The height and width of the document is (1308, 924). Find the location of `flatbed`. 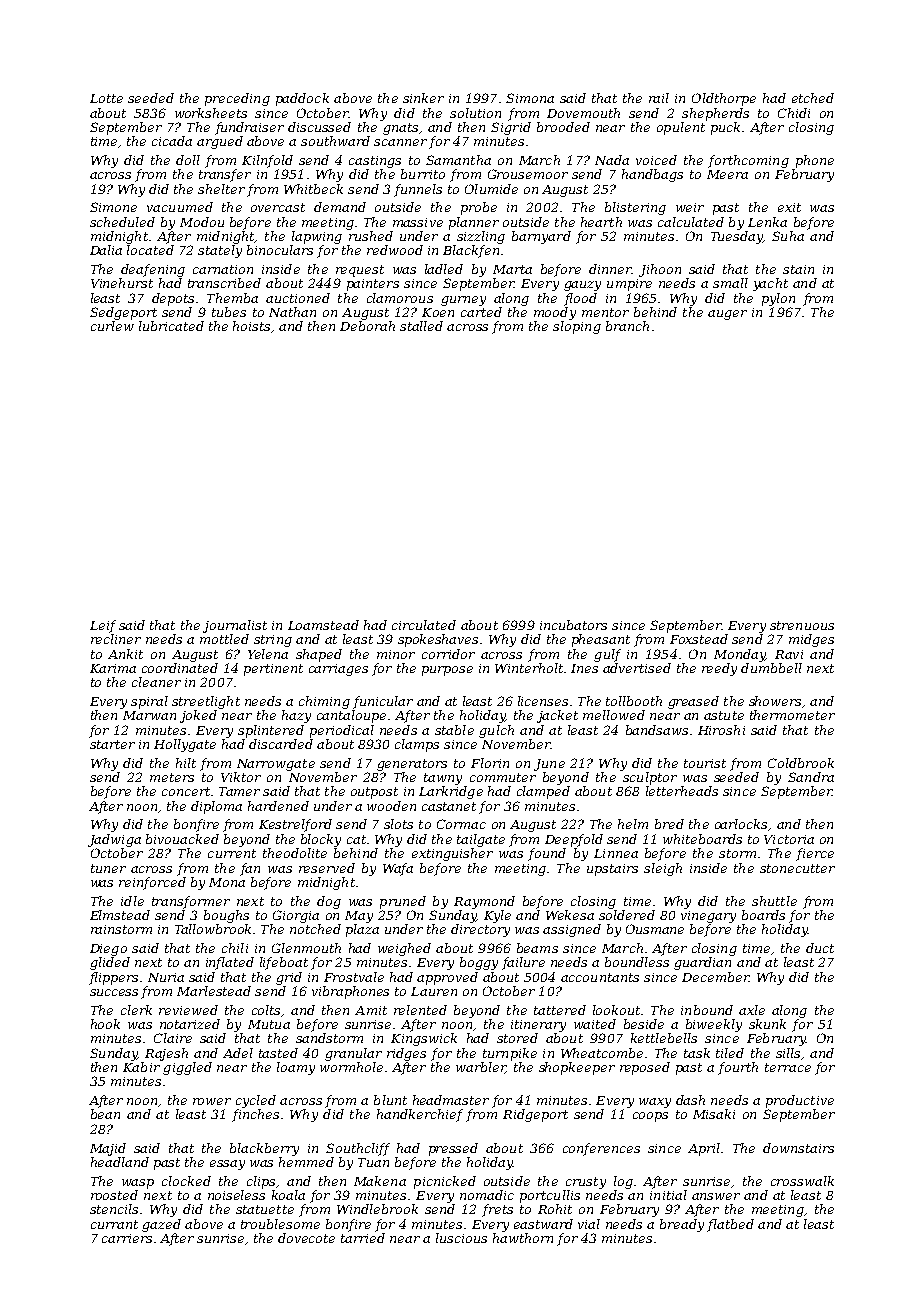

flatbed is located at coordinates (730, 1225).
